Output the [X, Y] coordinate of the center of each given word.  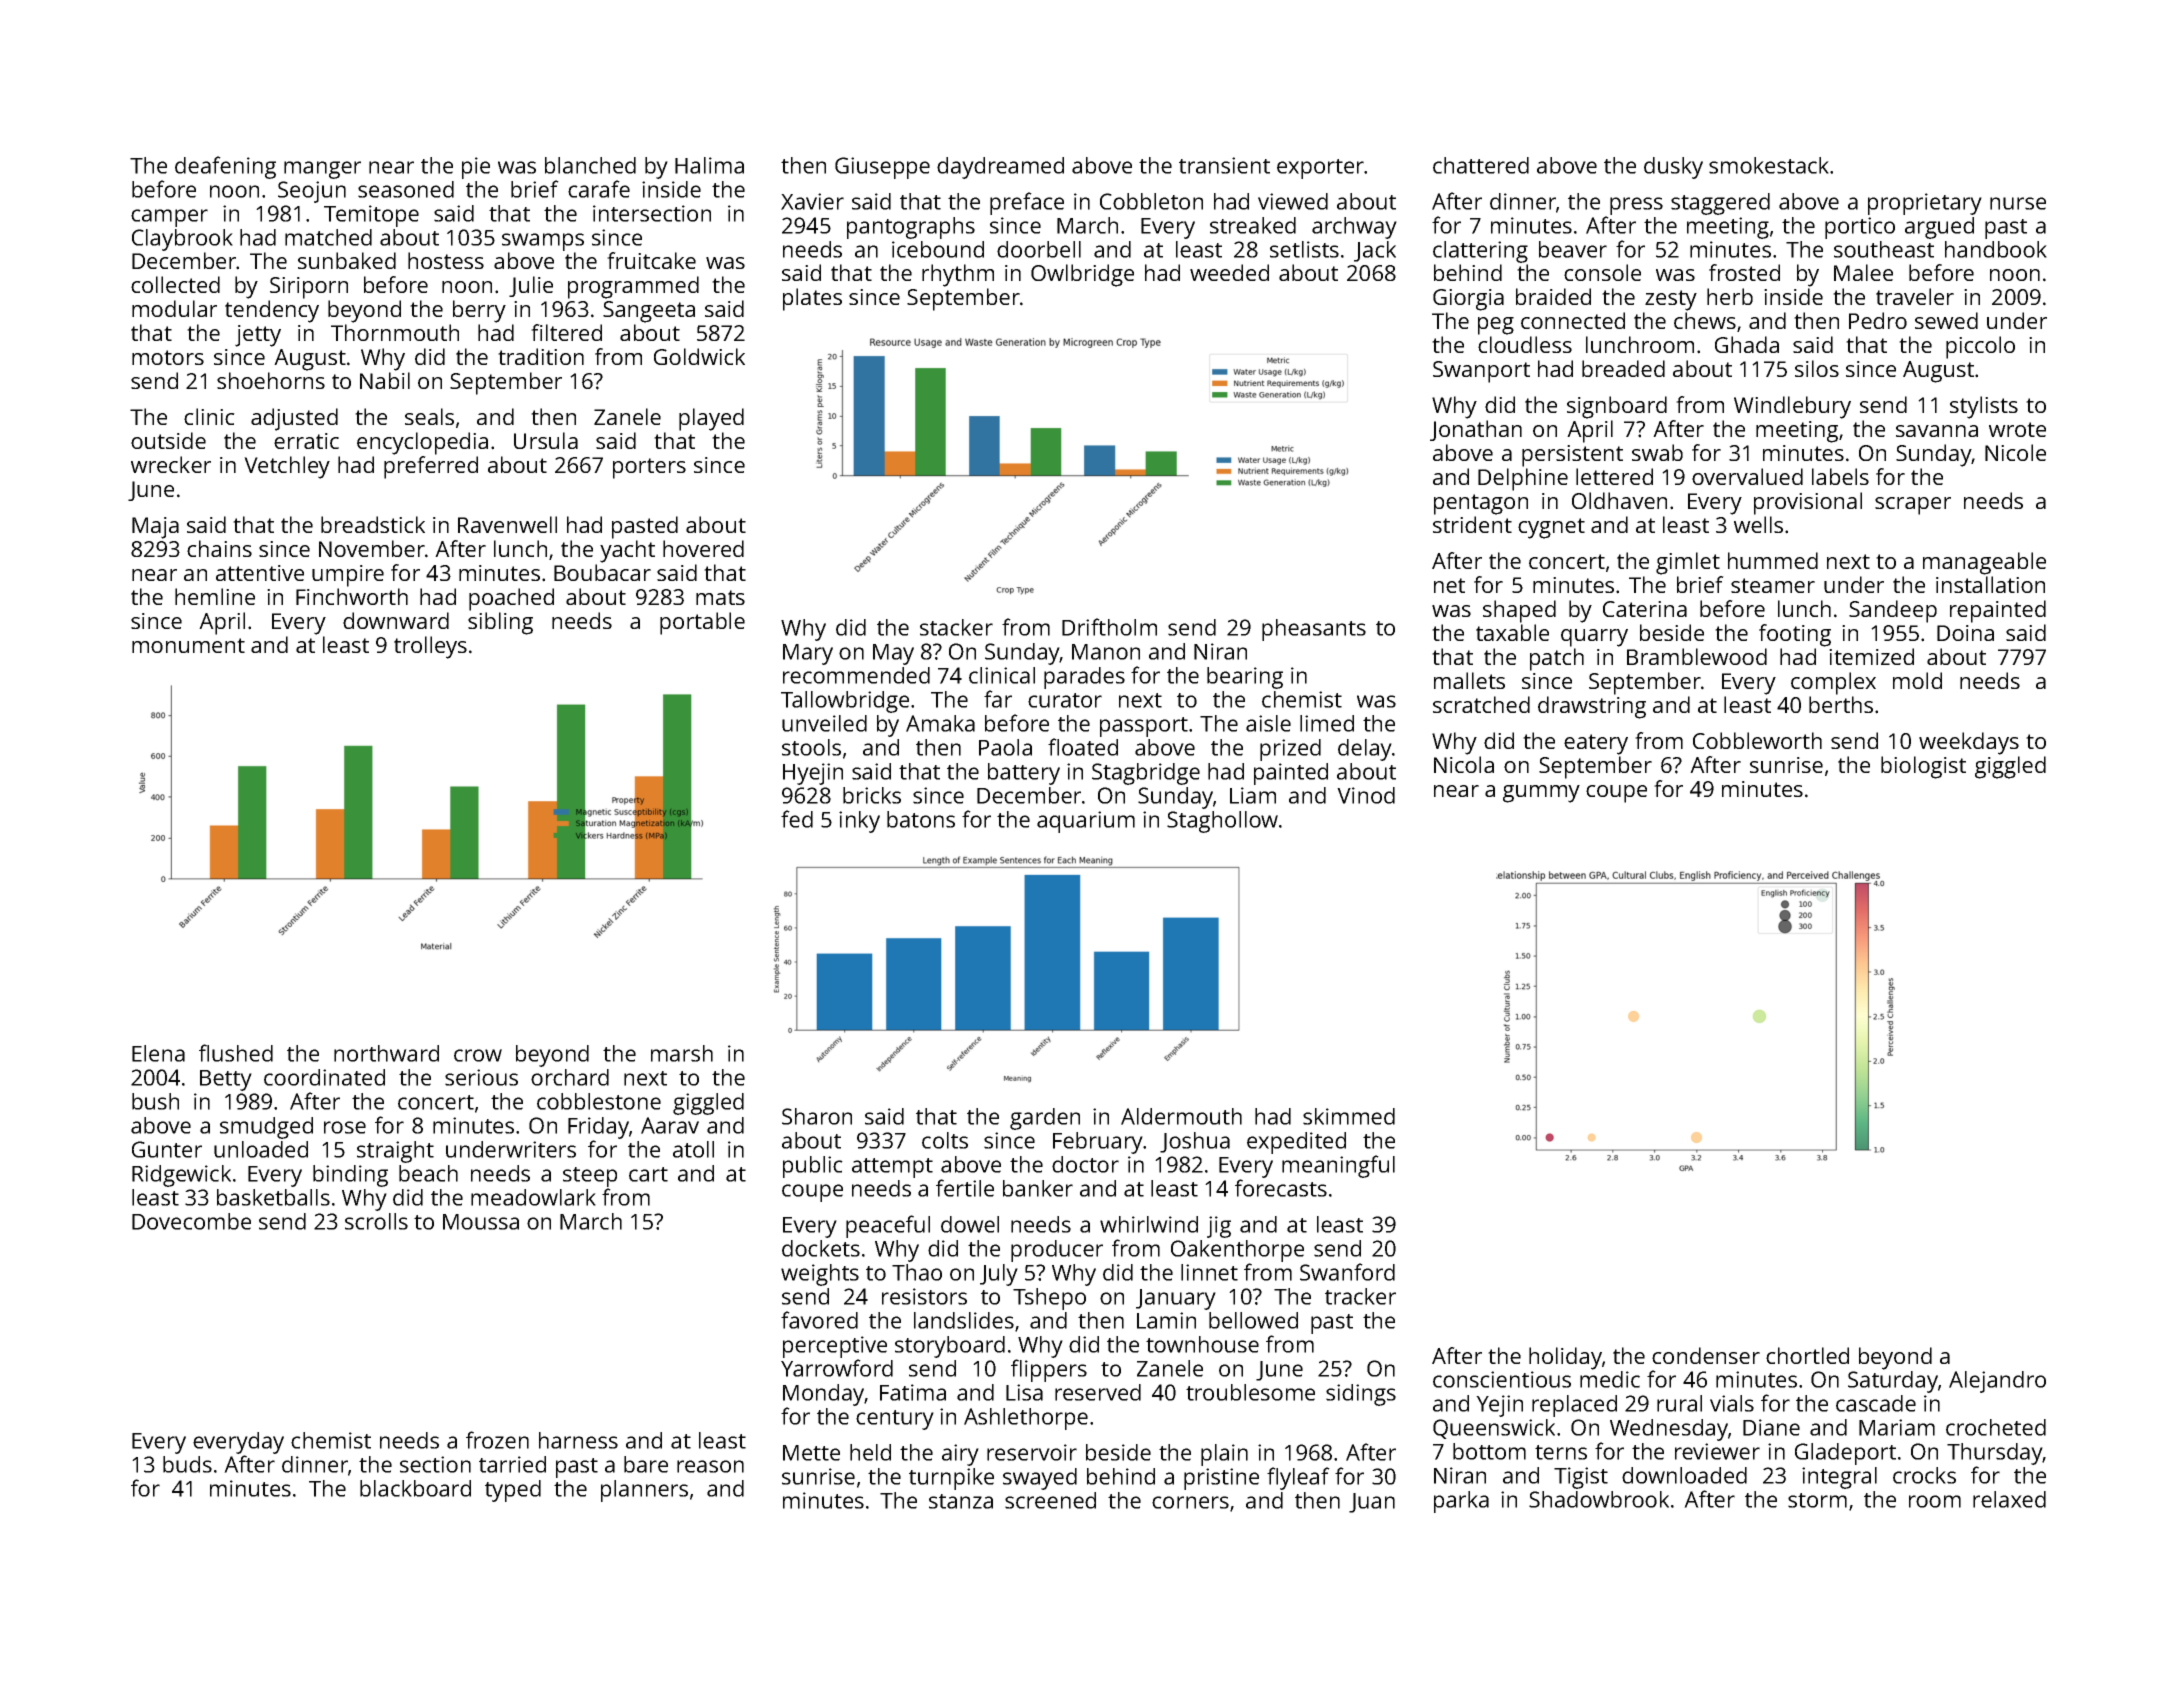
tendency [272, 311]
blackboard [415, 1488]
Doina [1965, 633]
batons [921, 819]
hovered [703, 548]
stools [811, 747]
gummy [1541, 794]
